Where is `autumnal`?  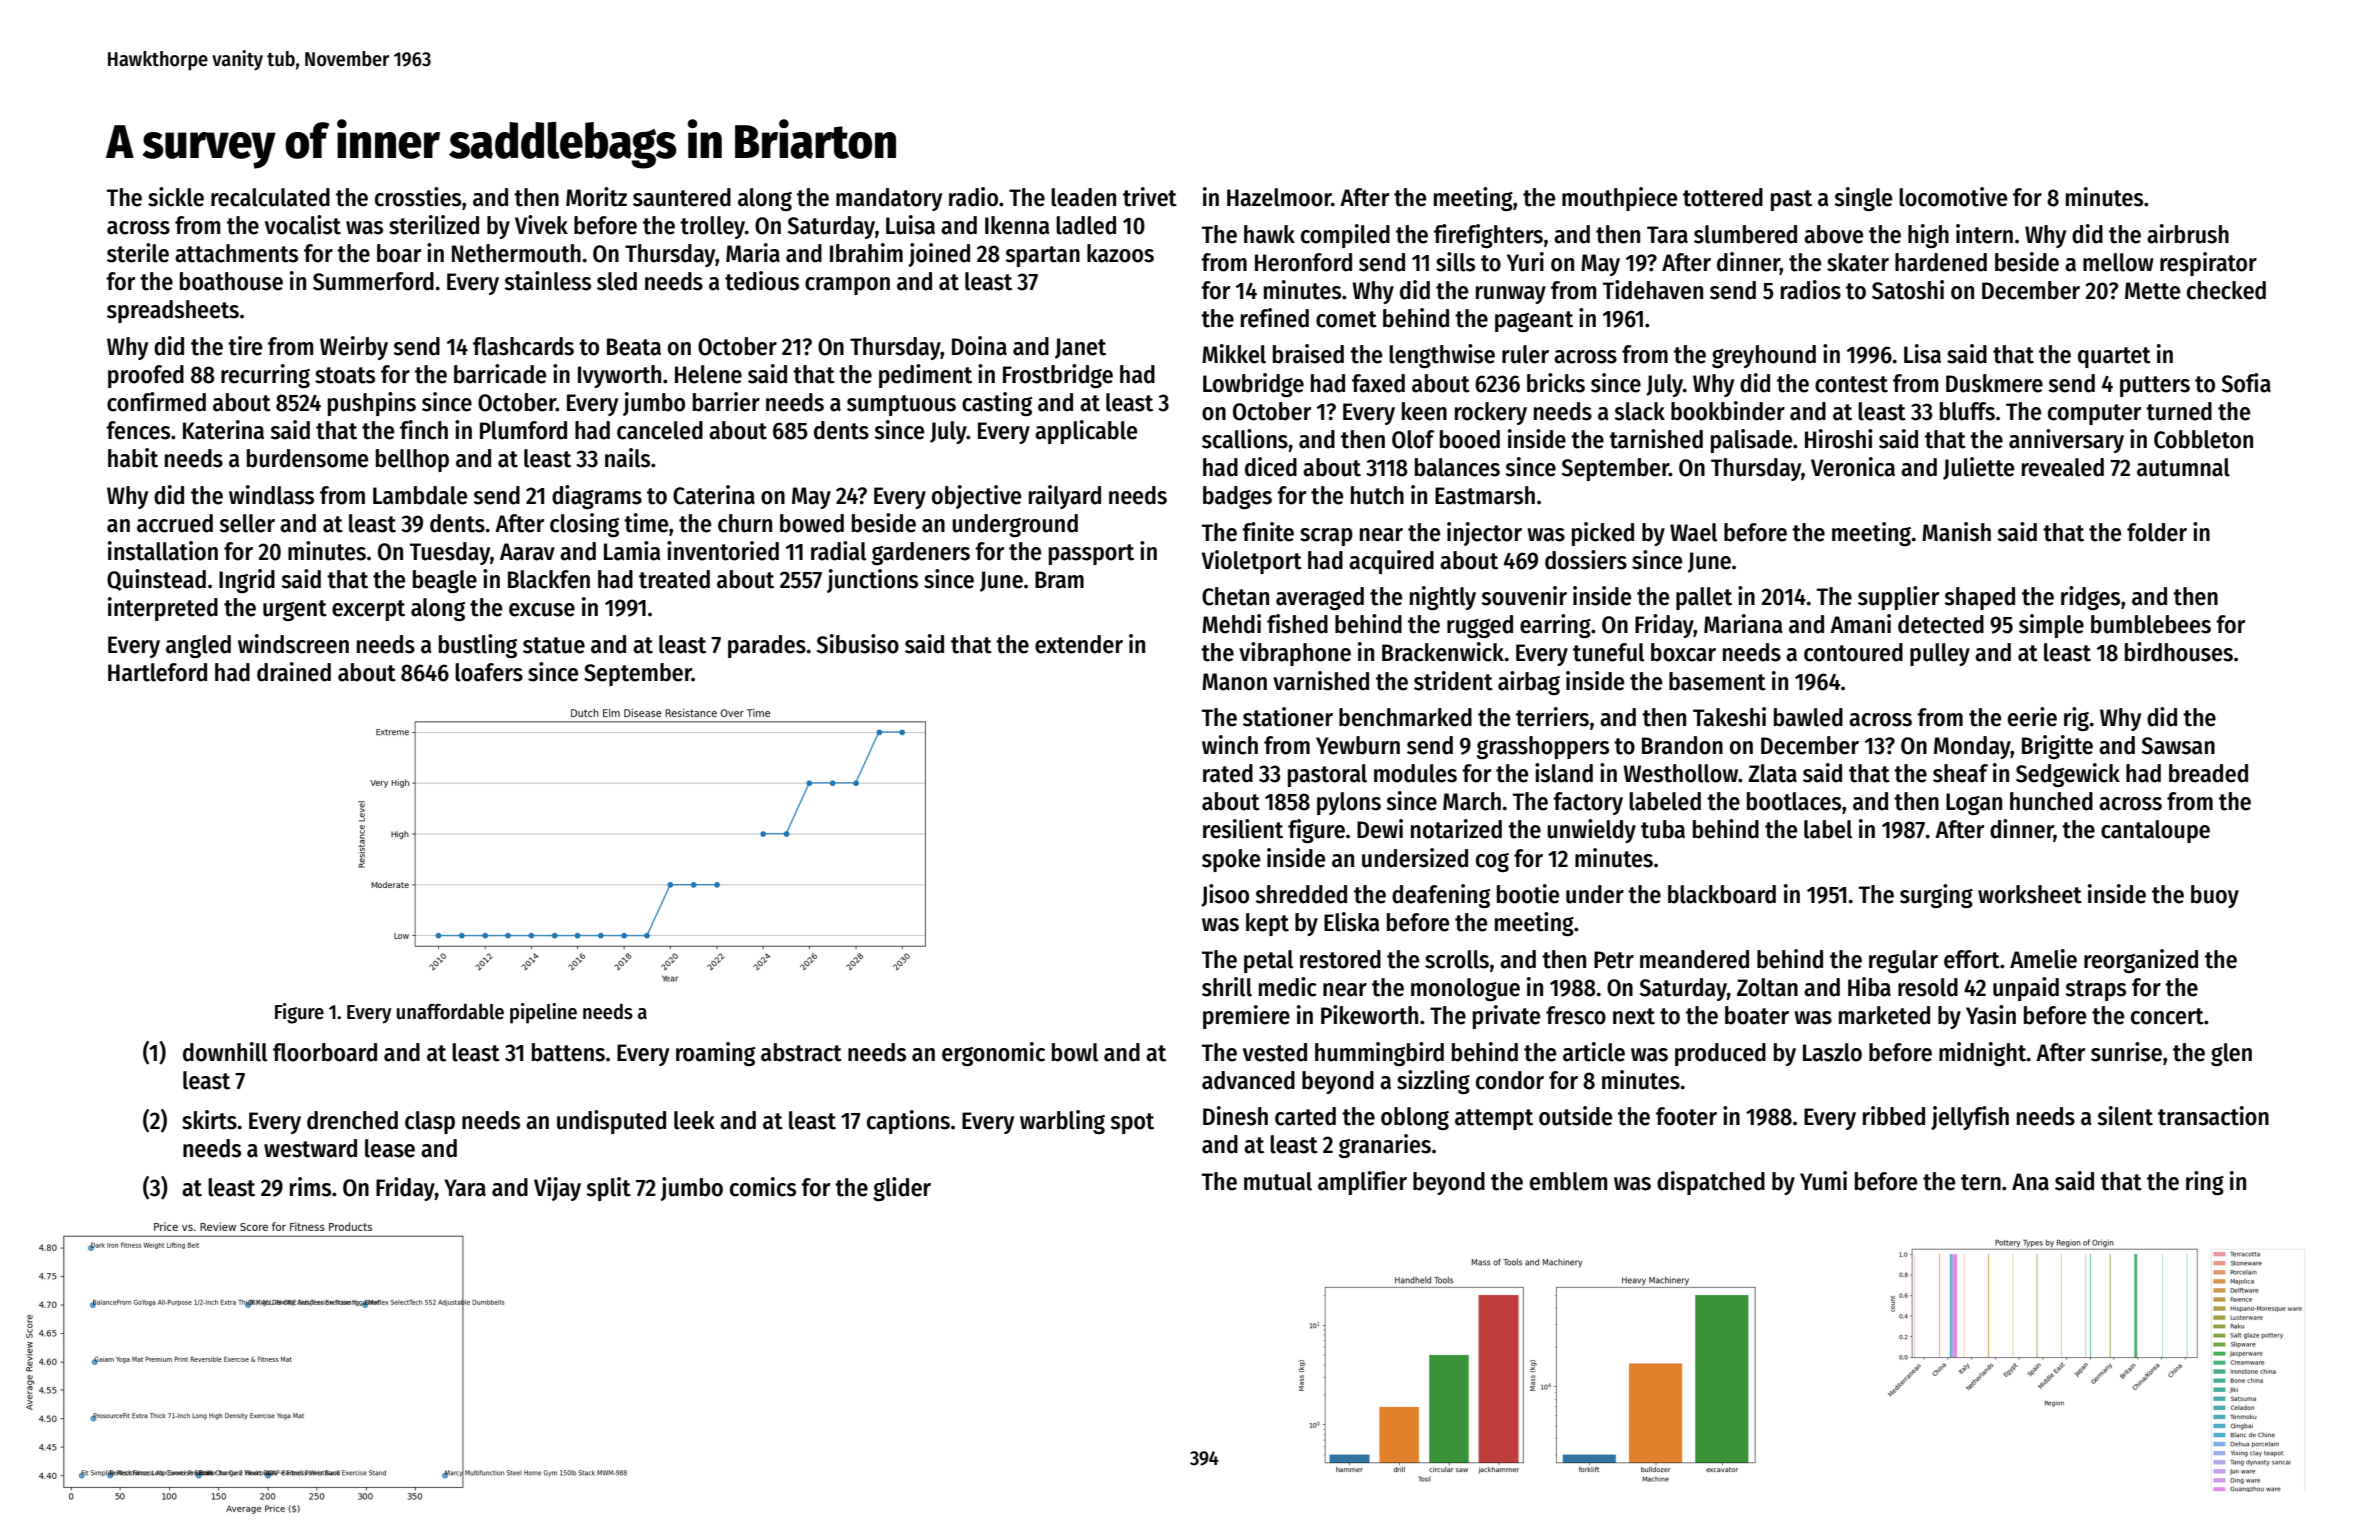
autumnal is located at coordinates (2183, 467).
